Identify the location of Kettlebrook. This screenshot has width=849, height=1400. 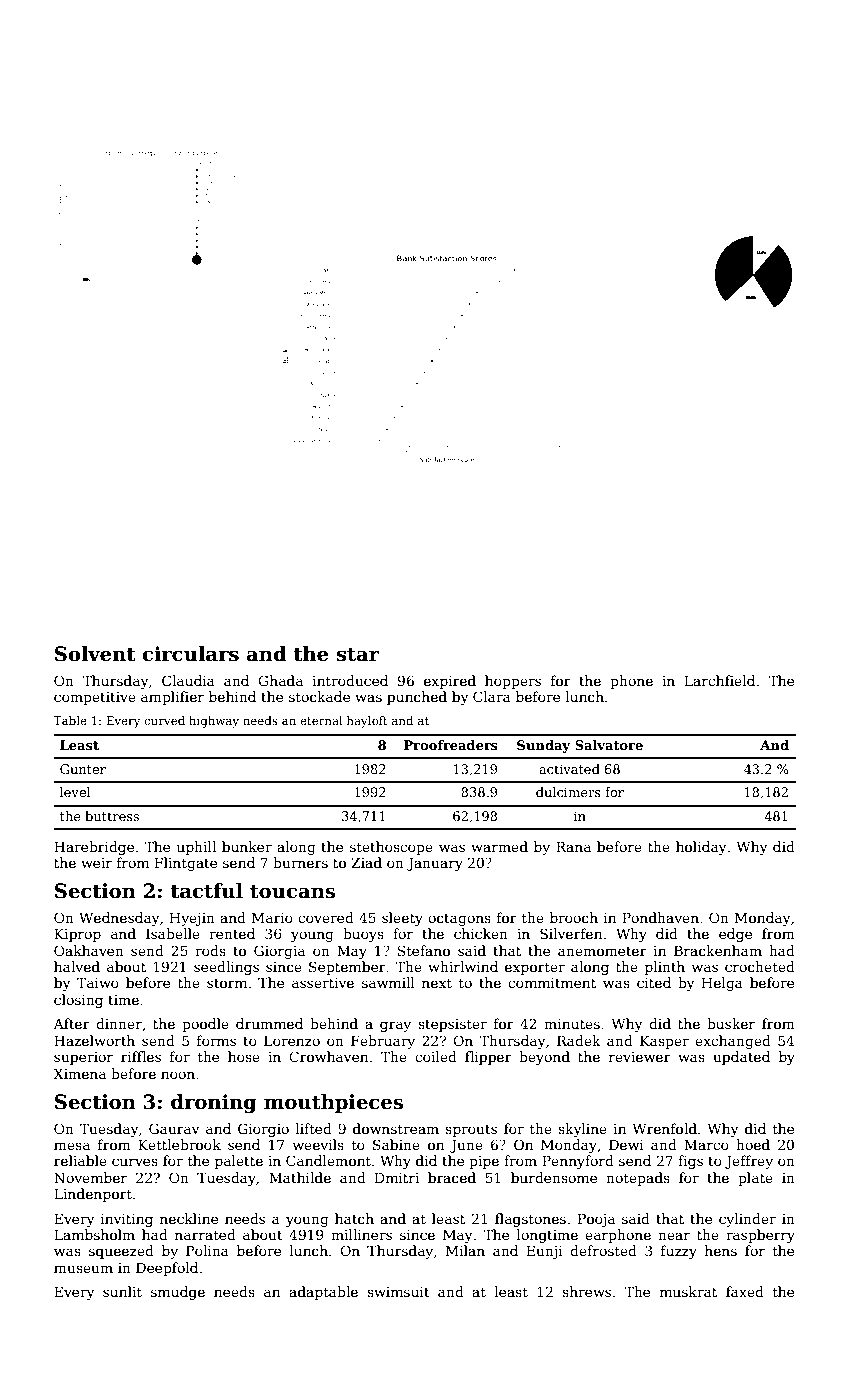
(179, 1144).
